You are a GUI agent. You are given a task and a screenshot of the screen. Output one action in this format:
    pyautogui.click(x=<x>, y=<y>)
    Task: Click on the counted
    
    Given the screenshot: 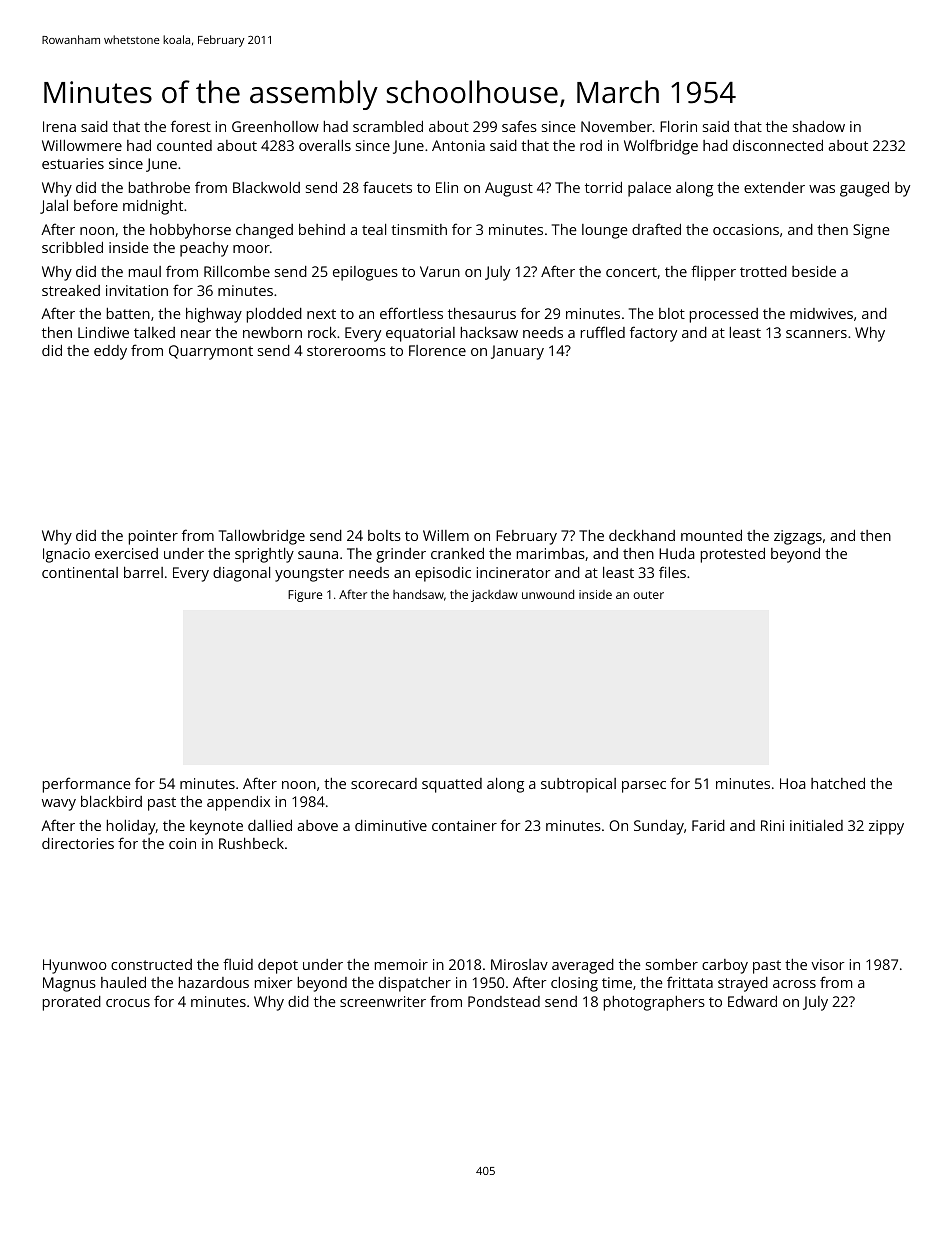 What is the action you would take?
    pyautogui.click(x=184, y=145)
